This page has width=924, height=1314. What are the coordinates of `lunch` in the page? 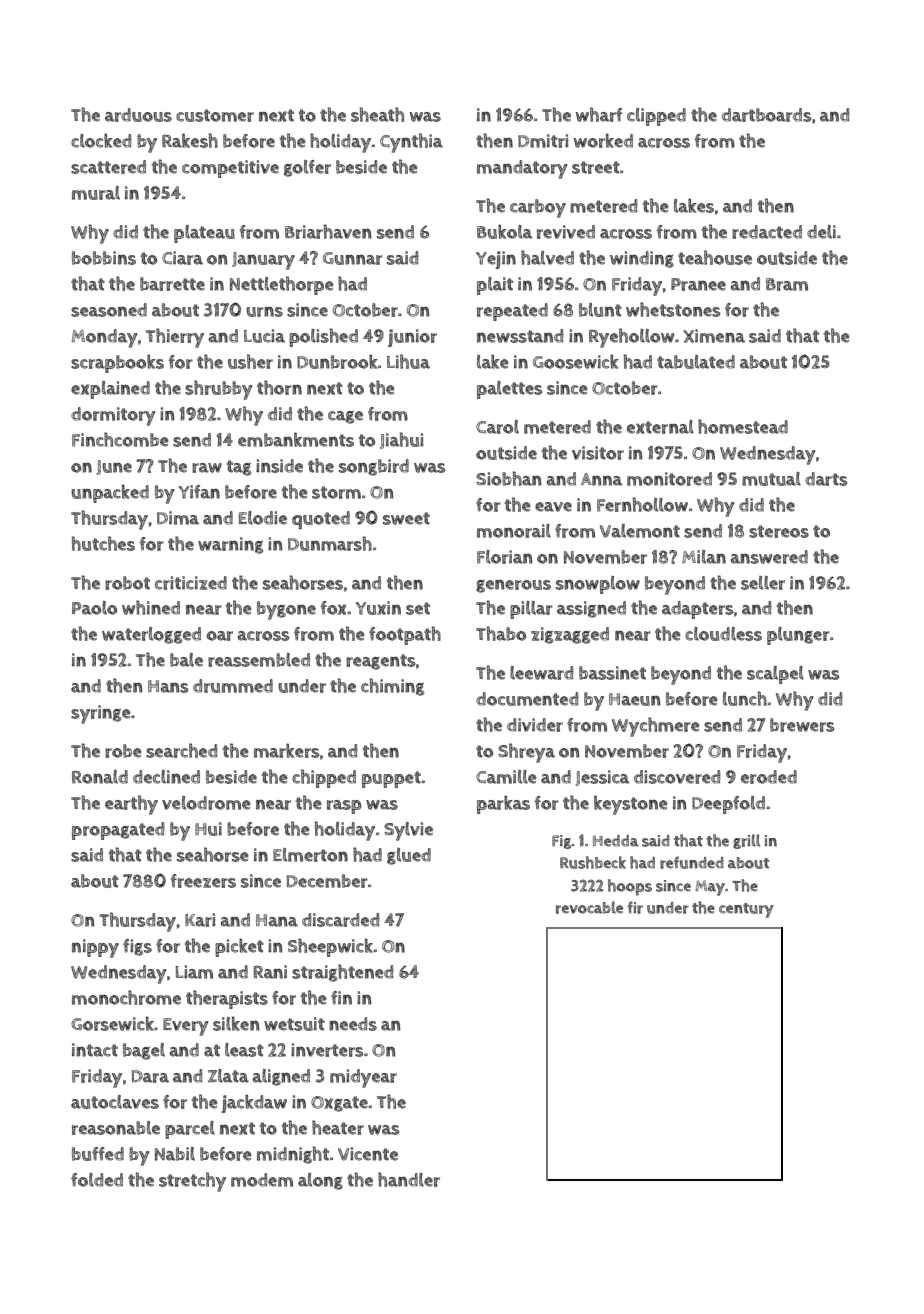 It's located at (745, 698).
